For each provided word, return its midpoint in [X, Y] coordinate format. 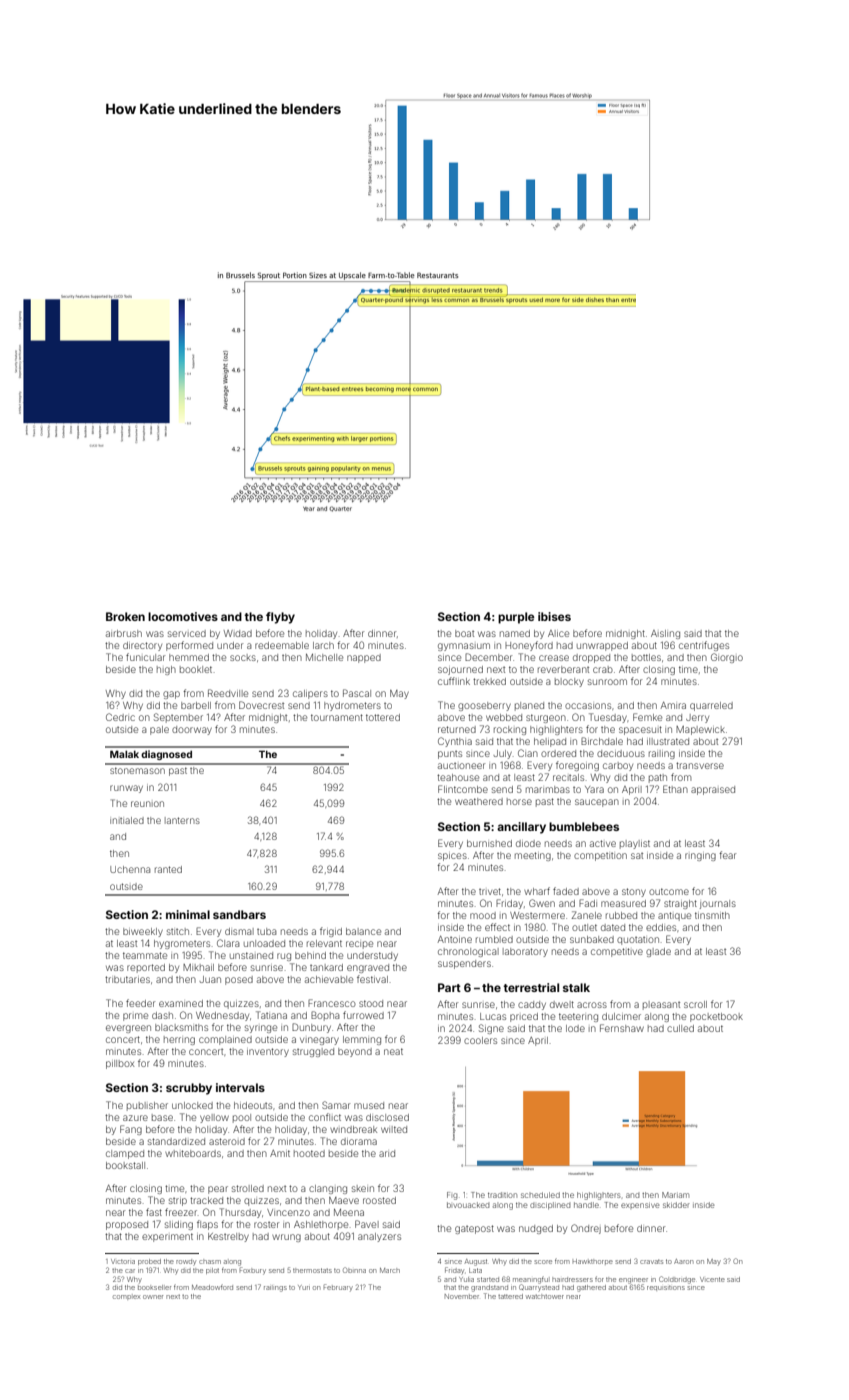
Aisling [665, 634]
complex [126, 1297]
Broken [125, 616]
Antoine [455, 939]
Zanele [586, 915]
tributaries [127, 979]
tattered [510, 1296]
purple [516, 618]
